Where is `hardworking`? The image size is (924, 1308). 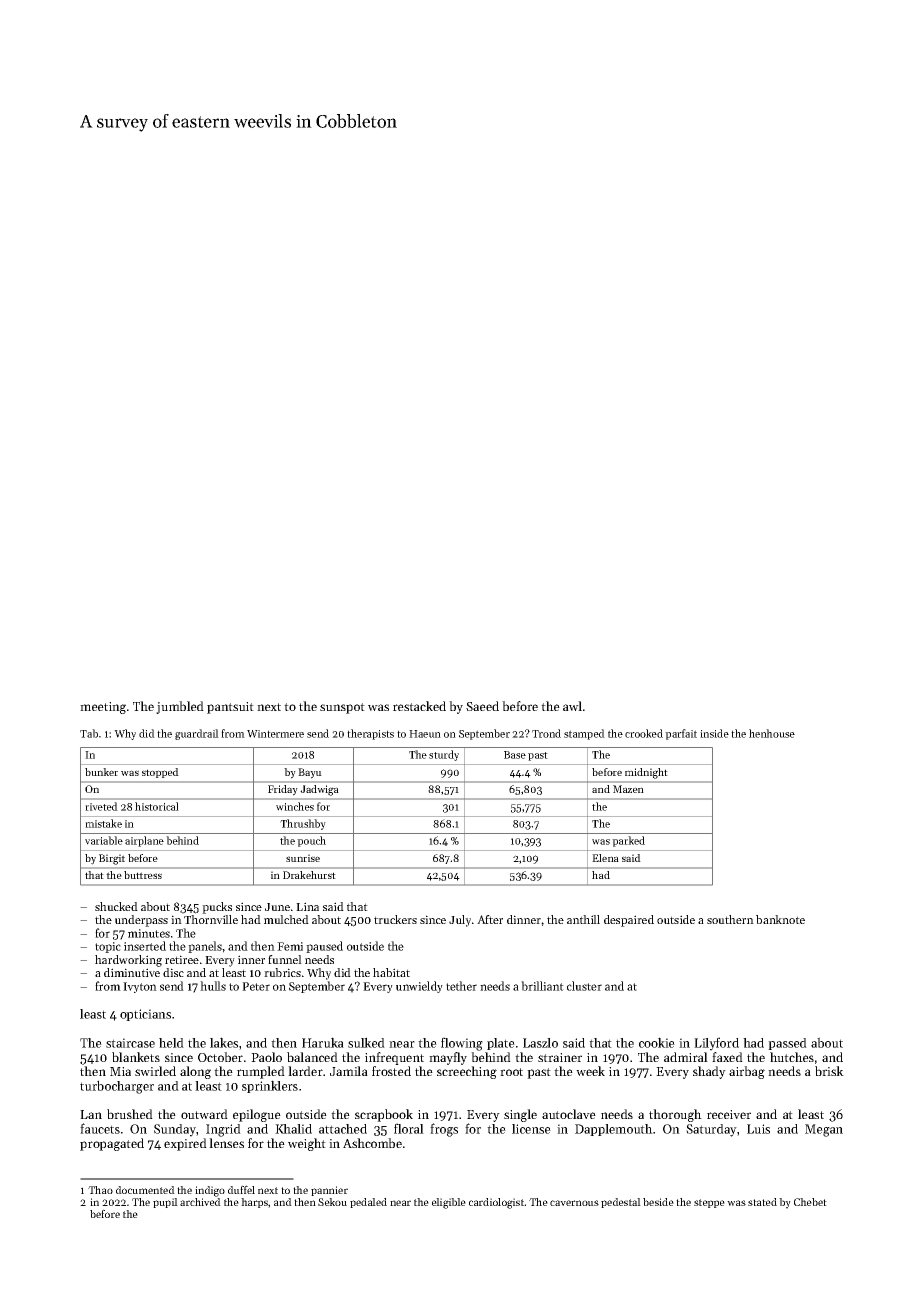 hardworking is located at coordinates (128, 961).
